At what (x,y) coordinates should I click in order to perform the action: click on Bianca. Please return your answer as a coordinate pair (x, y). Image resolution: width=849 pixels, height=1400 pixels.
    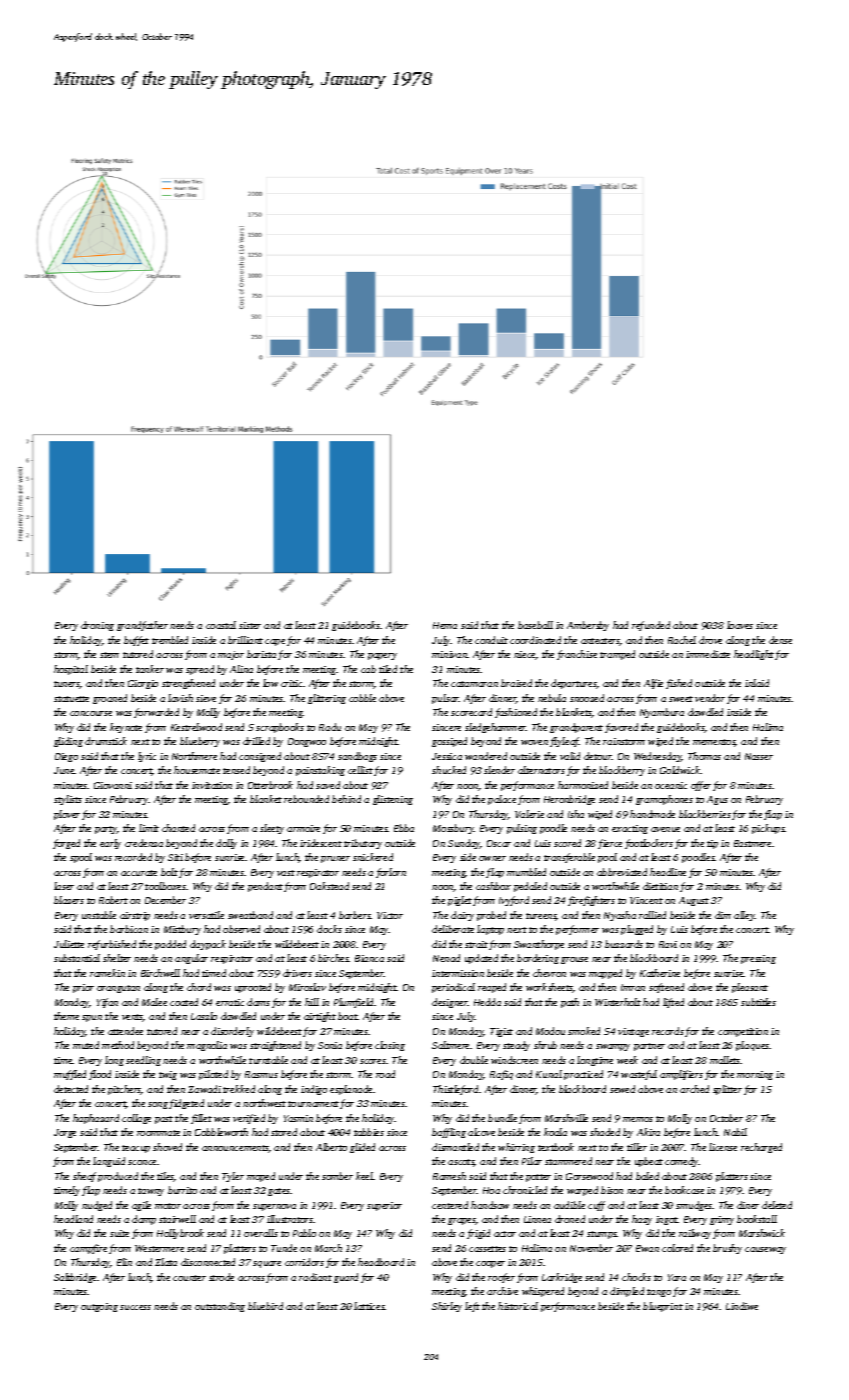
    Looking at the image, I should click on (369, 958).
